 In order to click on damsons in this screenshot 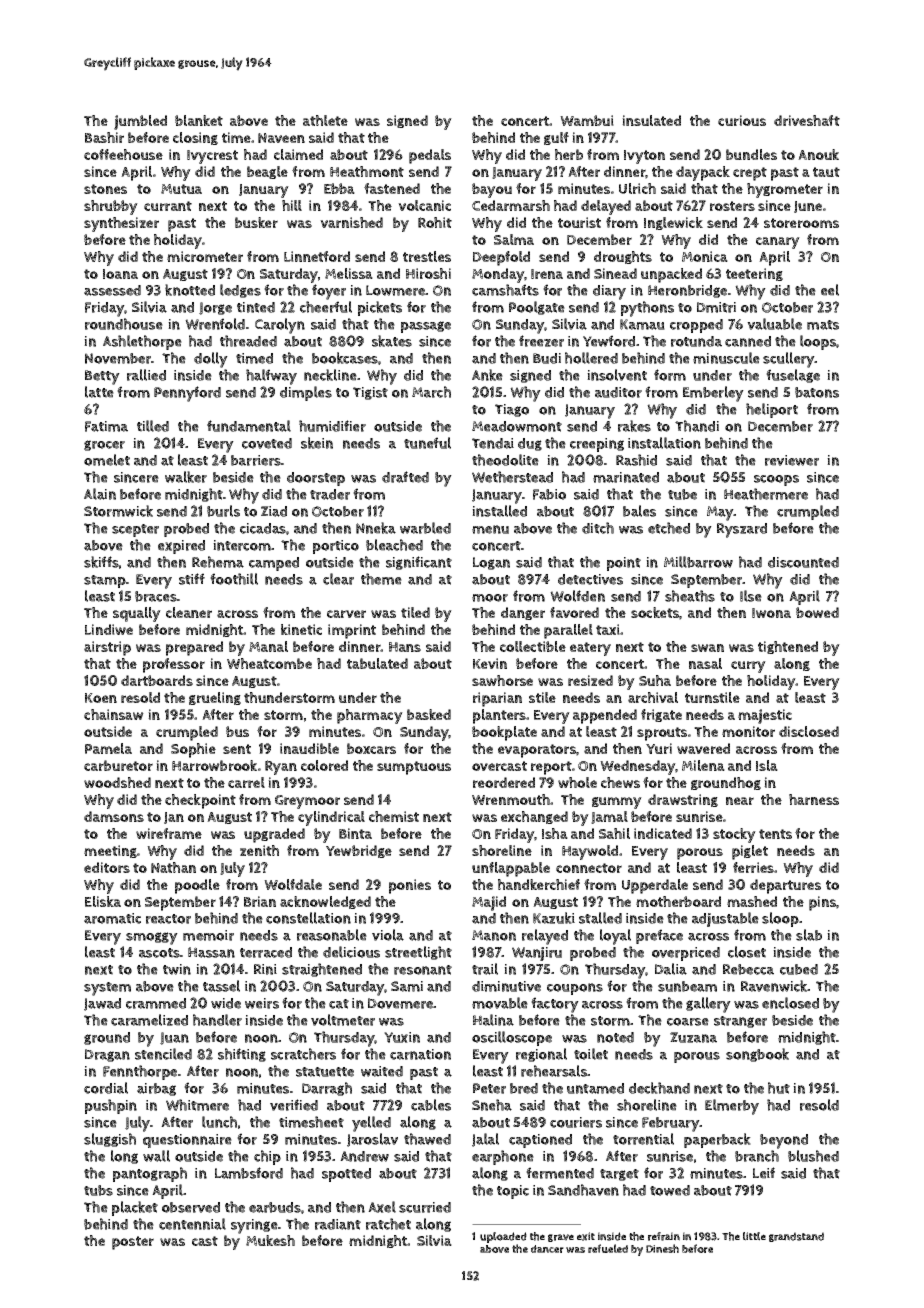, I will do `click(114, 816)`.
